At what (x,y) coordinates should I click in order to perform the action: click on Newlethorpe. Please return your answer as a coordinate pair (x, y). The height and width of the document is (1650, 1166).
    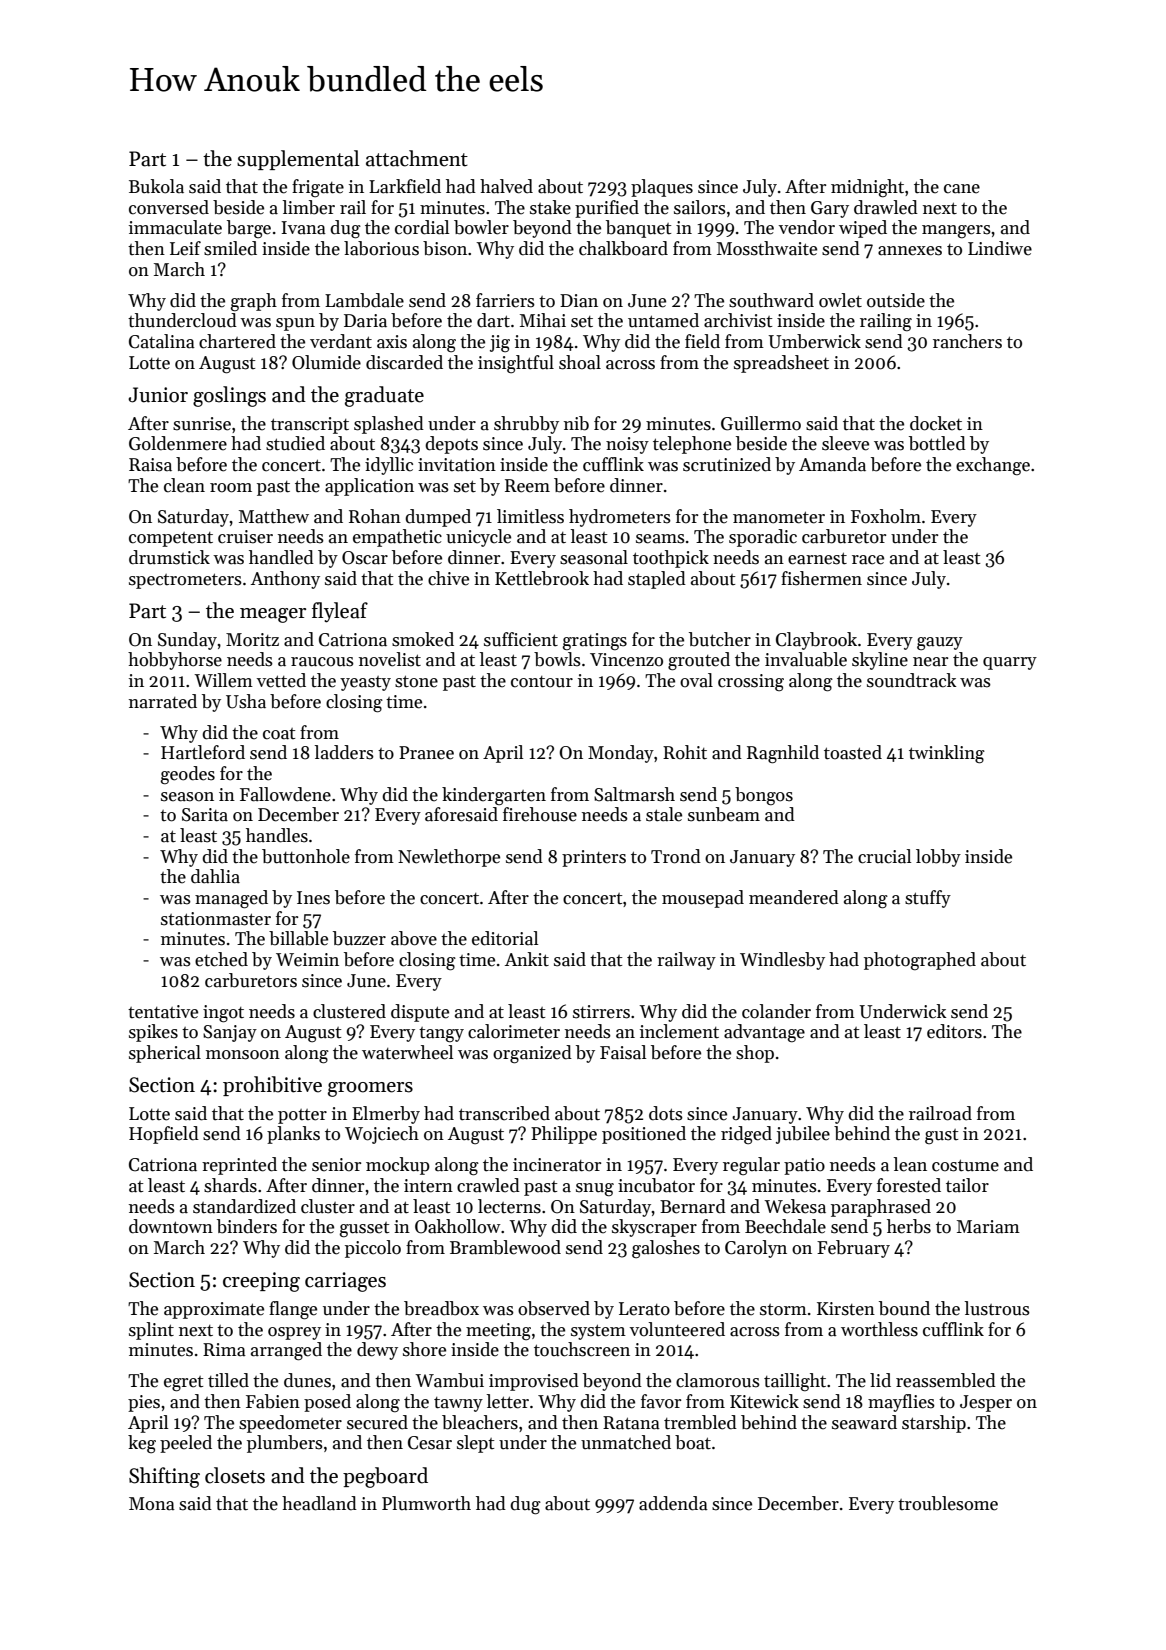
    Looking at the image, I should click on (449, 858).
